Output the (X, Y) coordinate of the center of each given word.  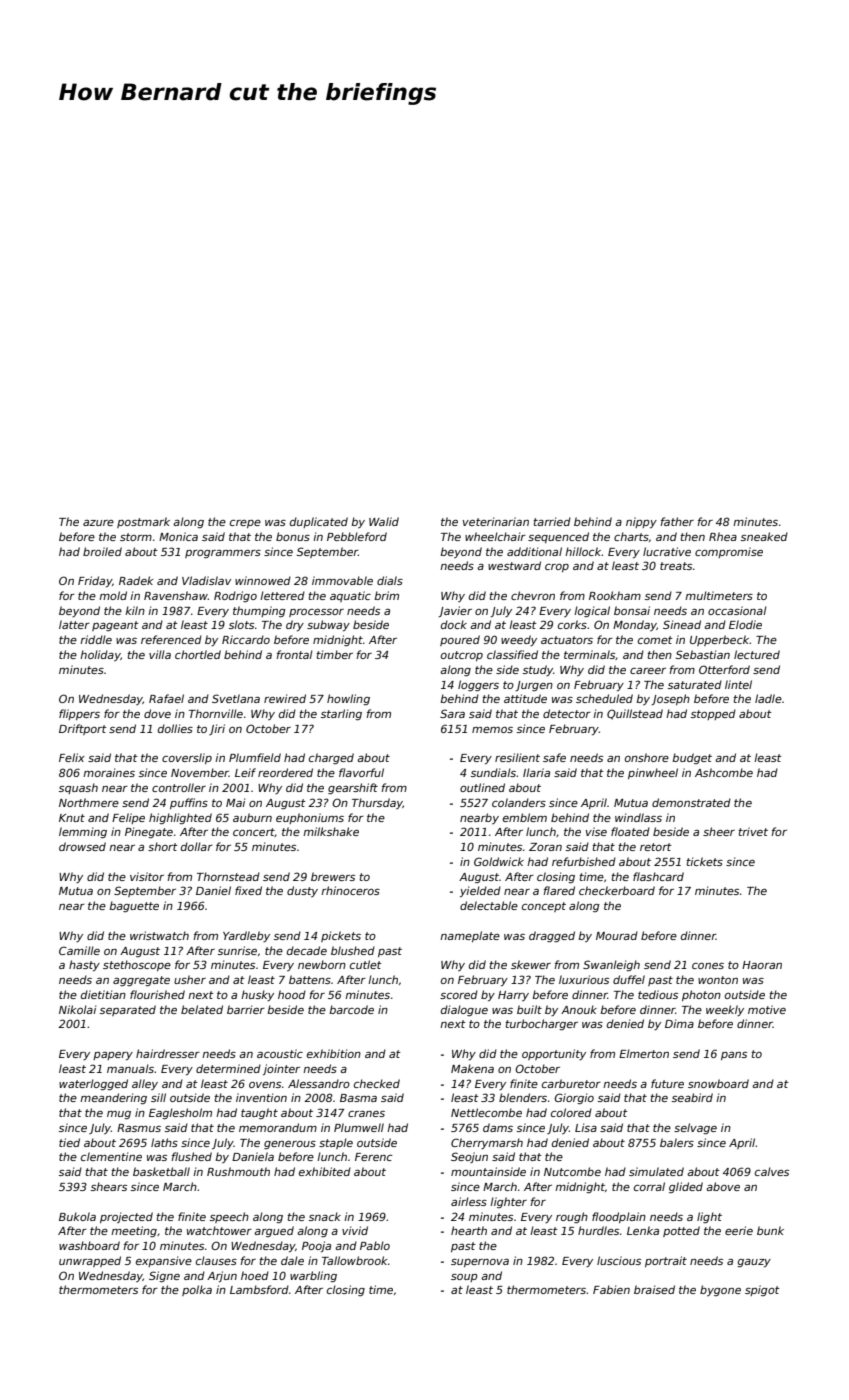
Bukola (77, 1216)
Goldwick (499, 861)
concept (544, 907)
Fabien (611, 1289)
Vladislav (206, 580)
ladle (768, 698)
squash (78, 788)
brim (386, 595)
